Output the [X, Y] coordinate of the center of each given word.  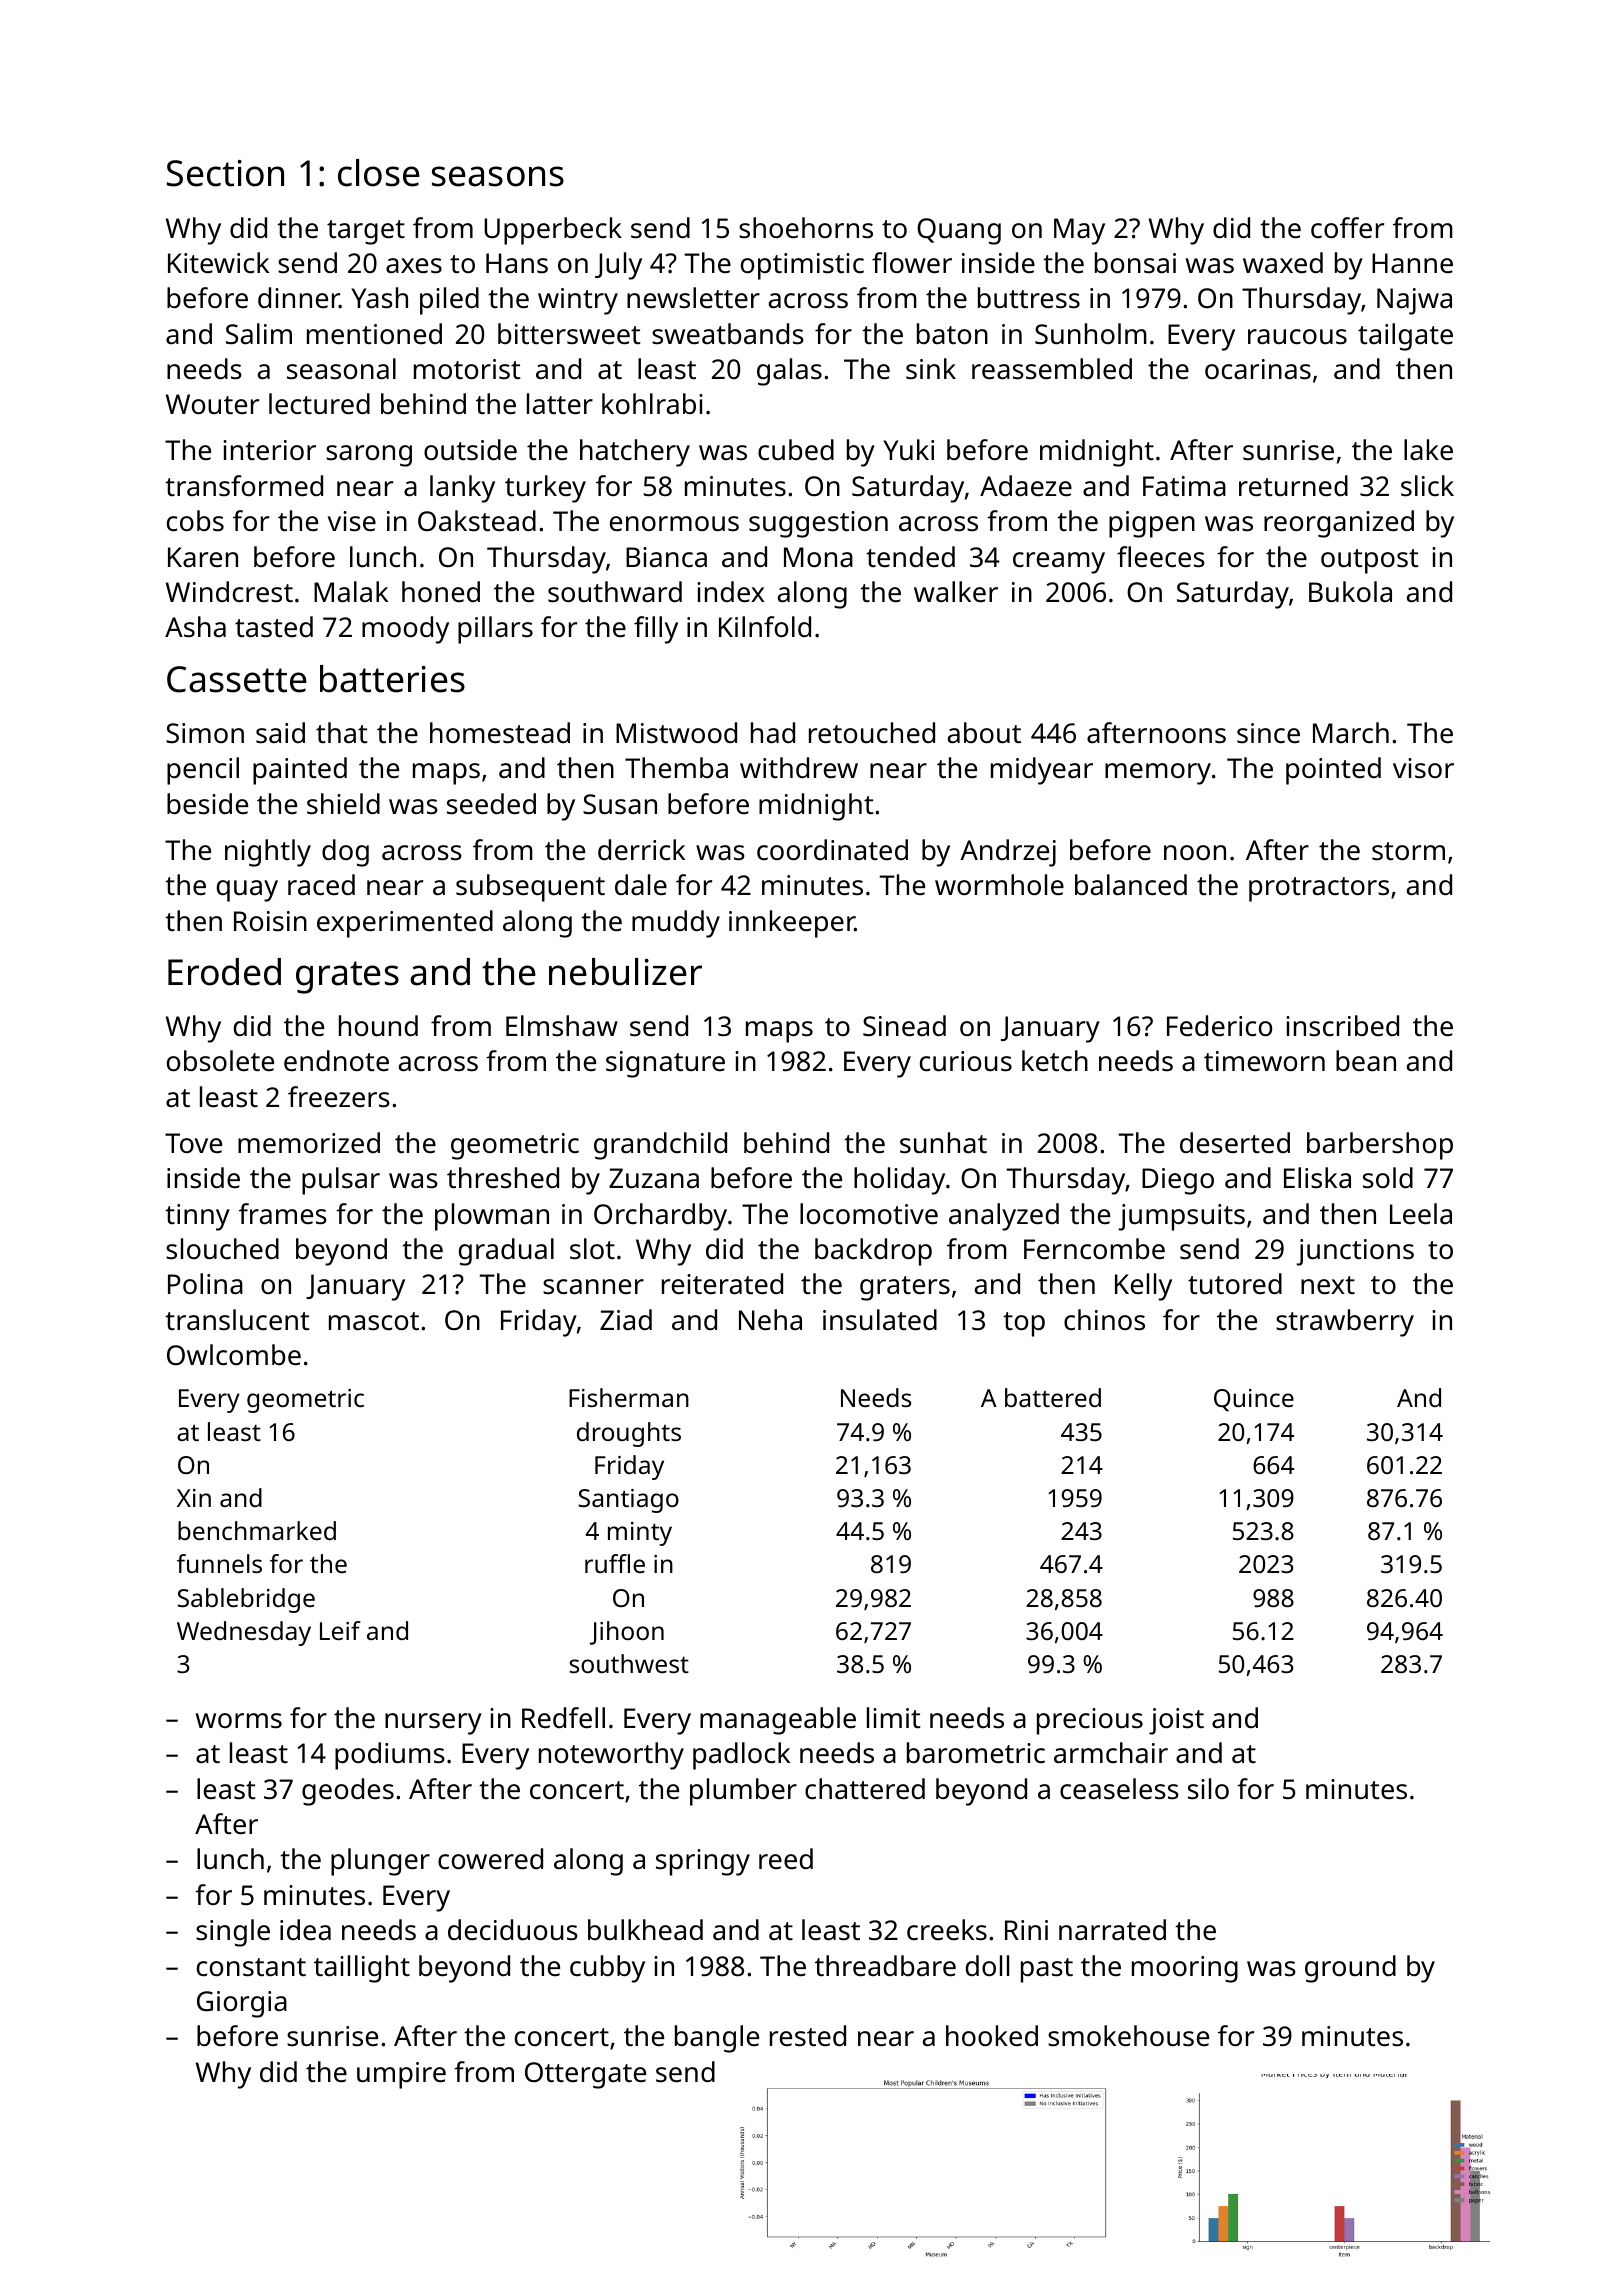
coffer [1347, 227]
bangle [717, 2039]
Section [225, 173]
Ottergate [585, 2075]
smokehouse [1128, 2036]
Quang [959, 231]
